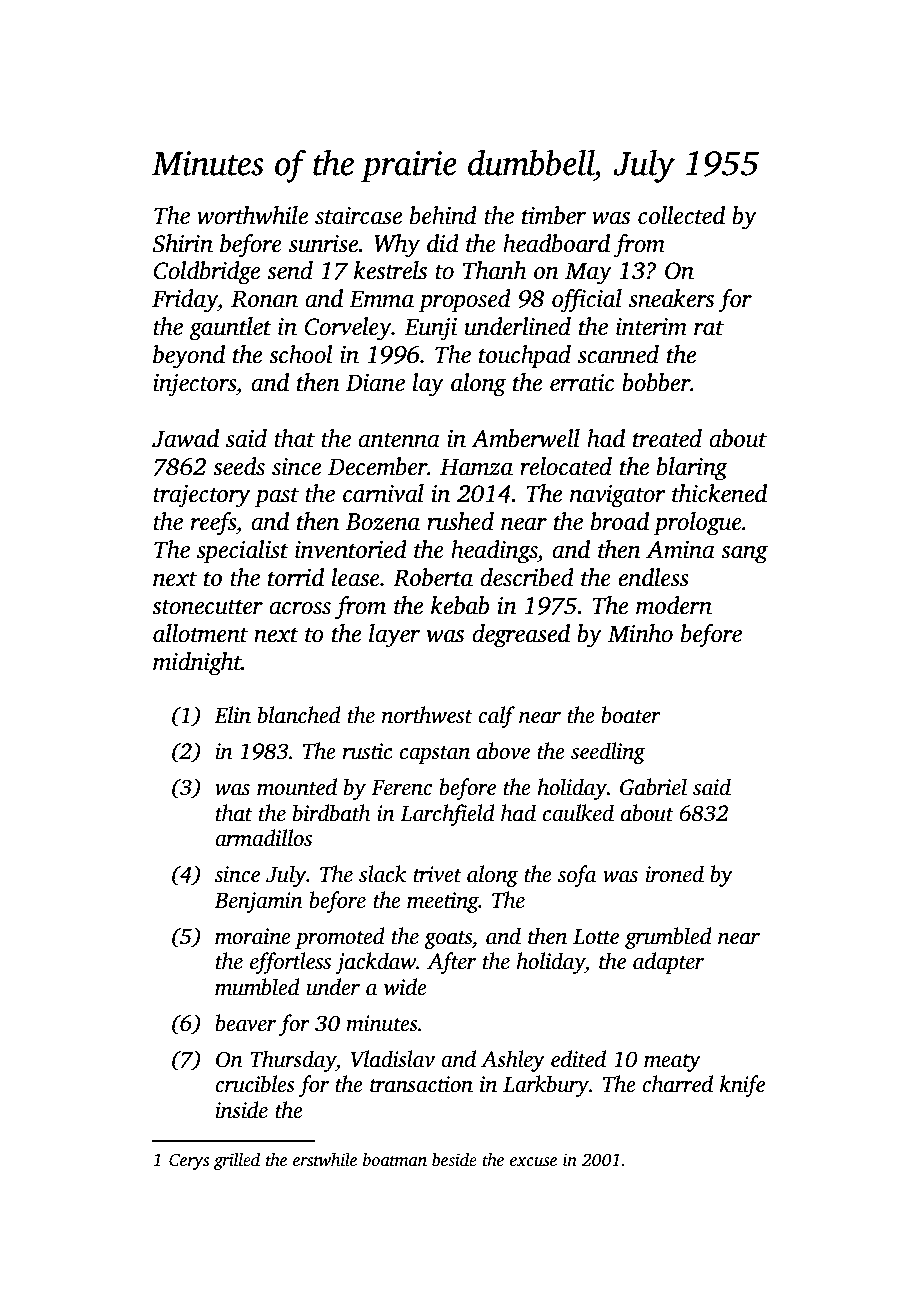  What do you see at coordinates (263, 838) in the screenshot?
I see `armadillos` at bounding box center [263, 838].
